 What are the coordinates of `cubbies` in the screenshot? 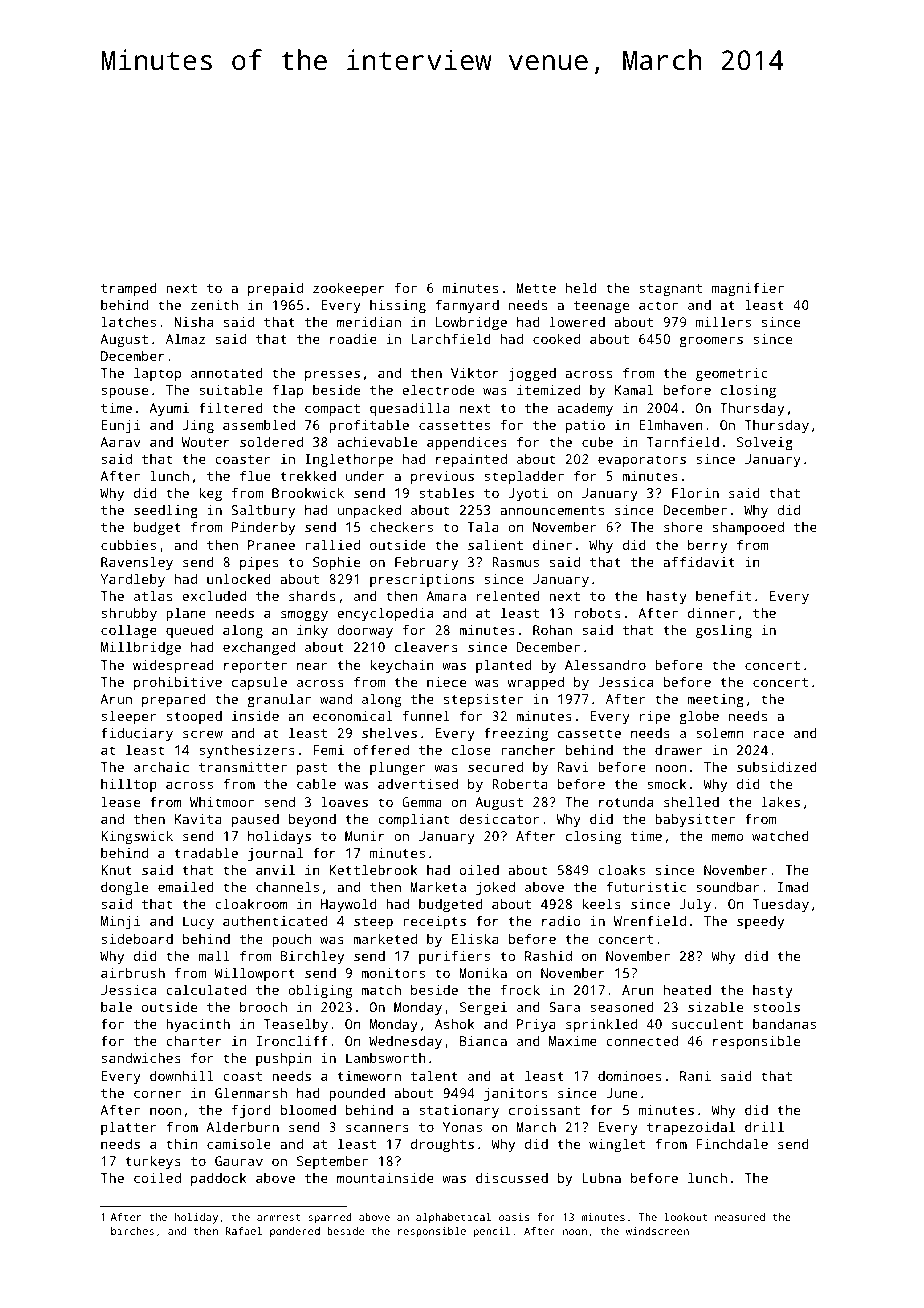 It's located at (128, 544).
